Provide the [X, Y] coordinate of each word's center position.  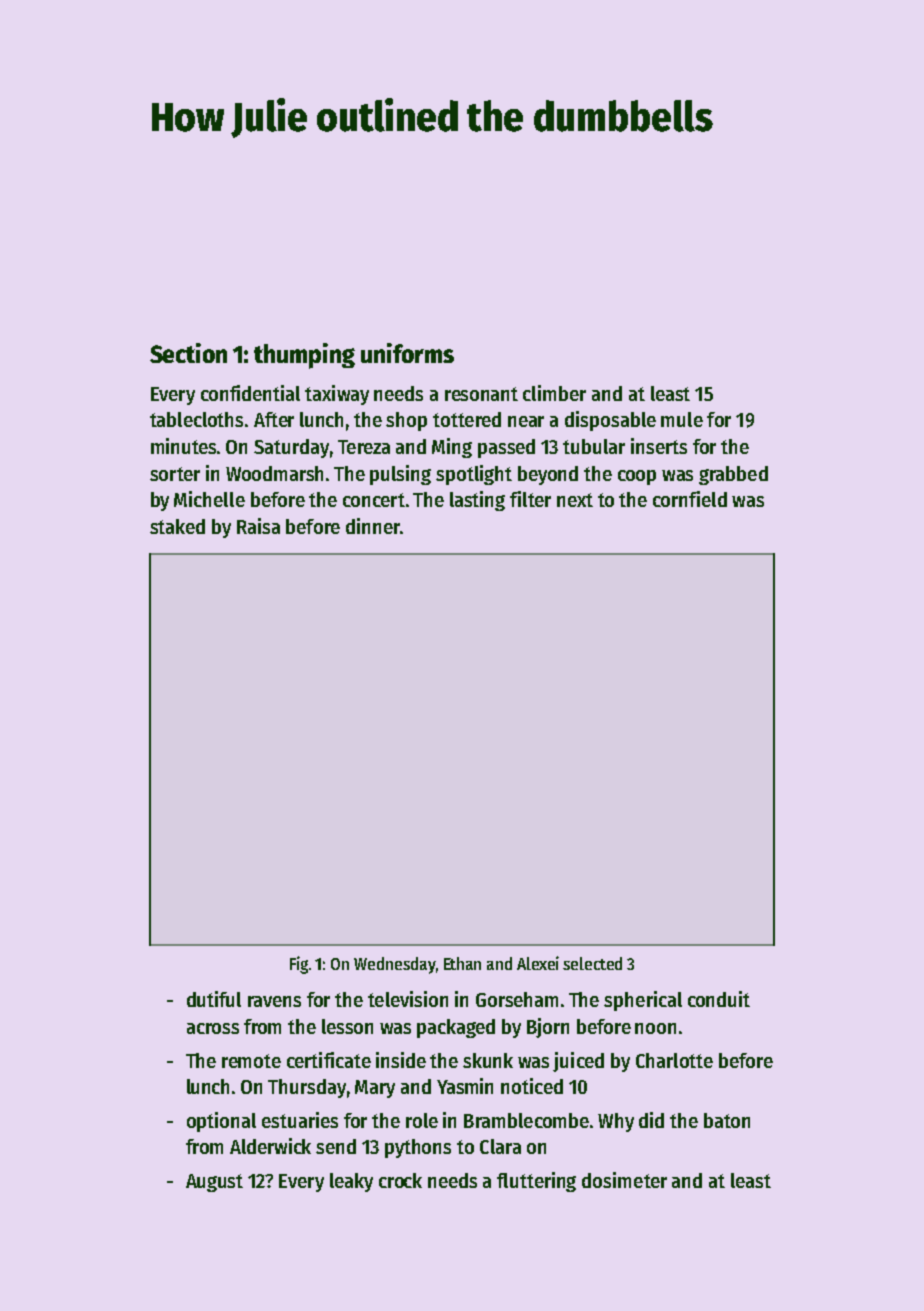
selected [592, 963]
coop [637, 477]
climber [554, 393]
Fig [299, 965]
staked [177, 526]
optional [221, 1122]
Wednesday [395, 965]
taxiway [337, 395]
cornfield [690, 499]
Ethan [462, 963]
